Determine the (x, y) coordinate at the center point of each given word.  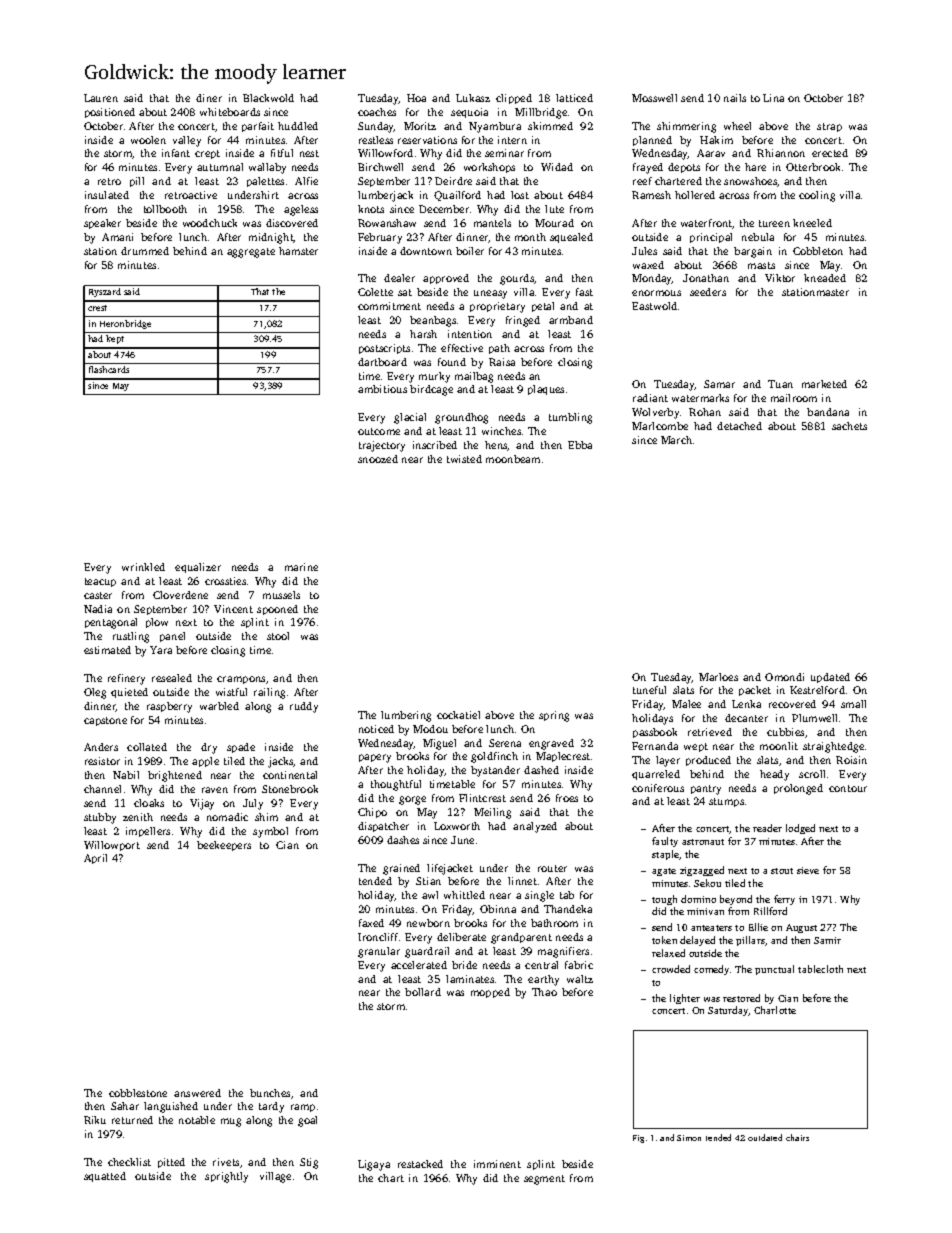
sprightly (226, 1177)
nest (309, 153)
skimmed (550, 126)
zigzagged (702, 871)
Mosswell (654, 98)
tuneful (649, 690)
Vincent (233, 609)
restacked (420, 1164)
